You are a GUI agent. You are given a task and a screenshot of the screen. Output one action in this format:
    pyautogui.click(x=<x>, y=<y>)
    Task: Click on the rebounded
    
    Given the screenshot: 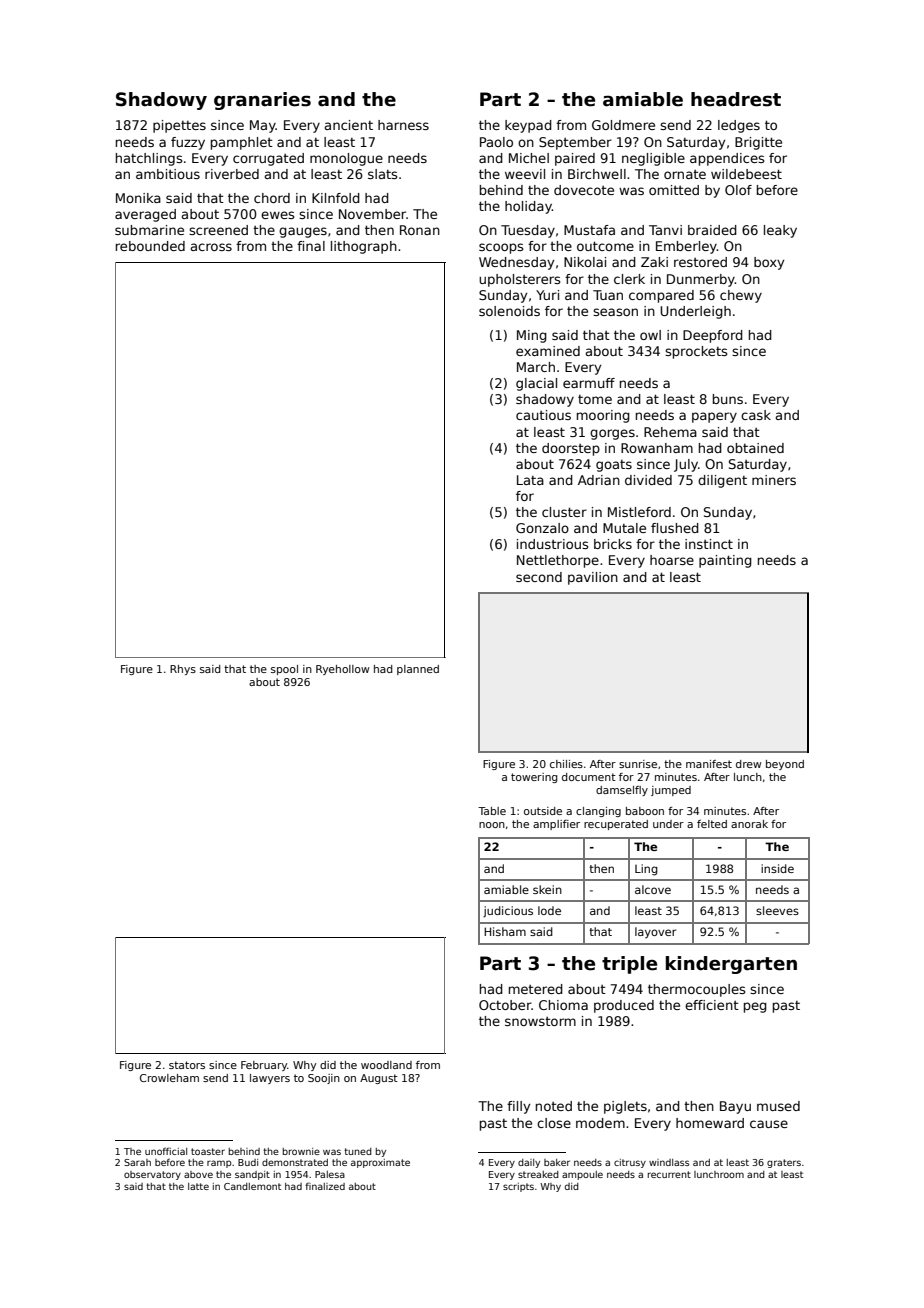 What is the action you would take?
    pyautogui.click(x=150, y=246)
